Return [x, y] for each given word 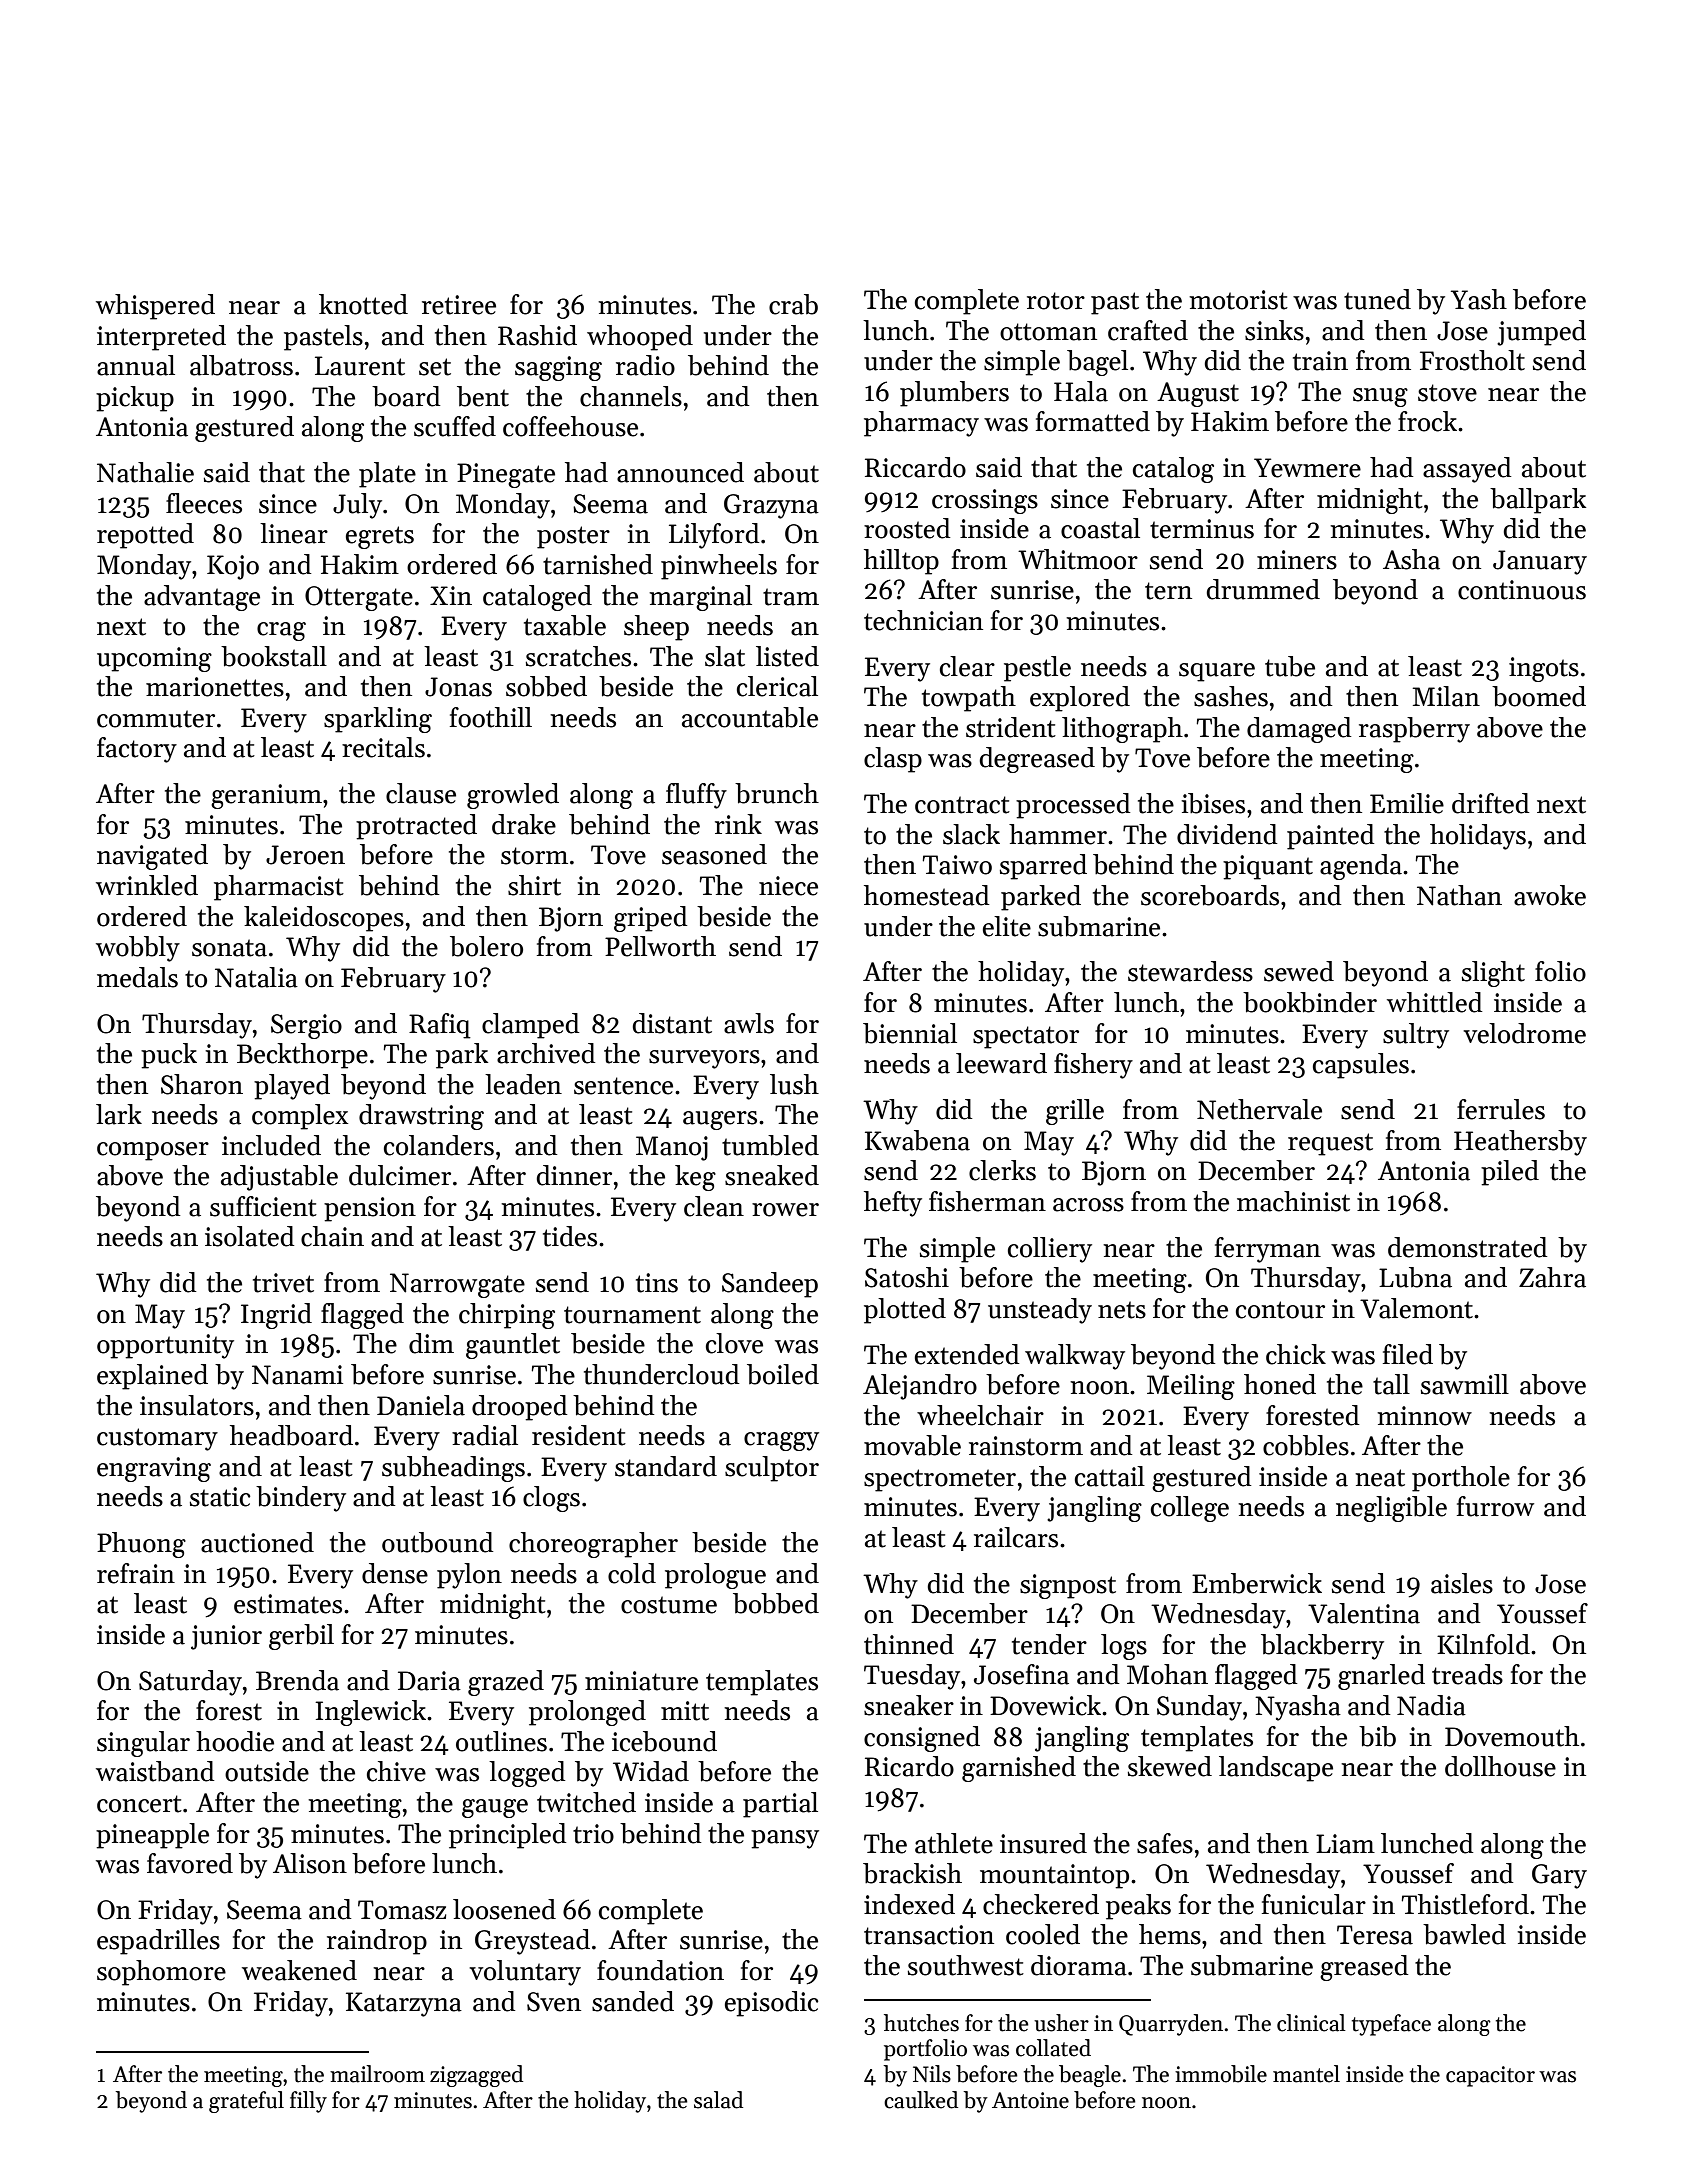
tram [791, 597]
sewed [1299, 971]
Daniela [421, 1405]
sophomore [161, 1973]
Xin [451, 595]
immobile [1221, 2074]
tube [1290, 666]
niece [788, 886]
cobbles [1306, 1445]
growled [513, 796]
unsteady [1040, 1311]
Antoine [1030, 2100]
